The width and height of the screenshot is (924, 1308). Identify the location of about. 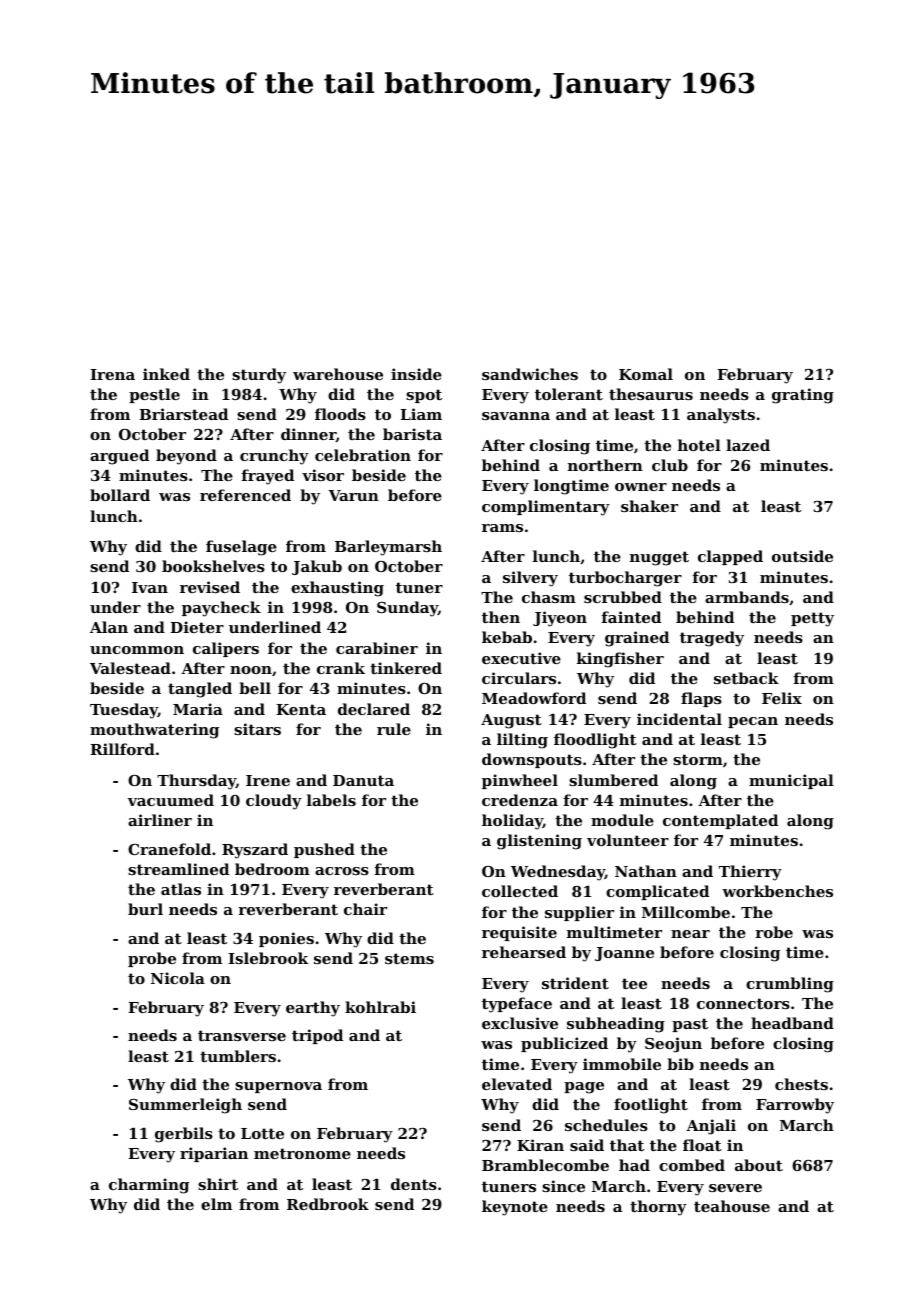
(759, 1165).
